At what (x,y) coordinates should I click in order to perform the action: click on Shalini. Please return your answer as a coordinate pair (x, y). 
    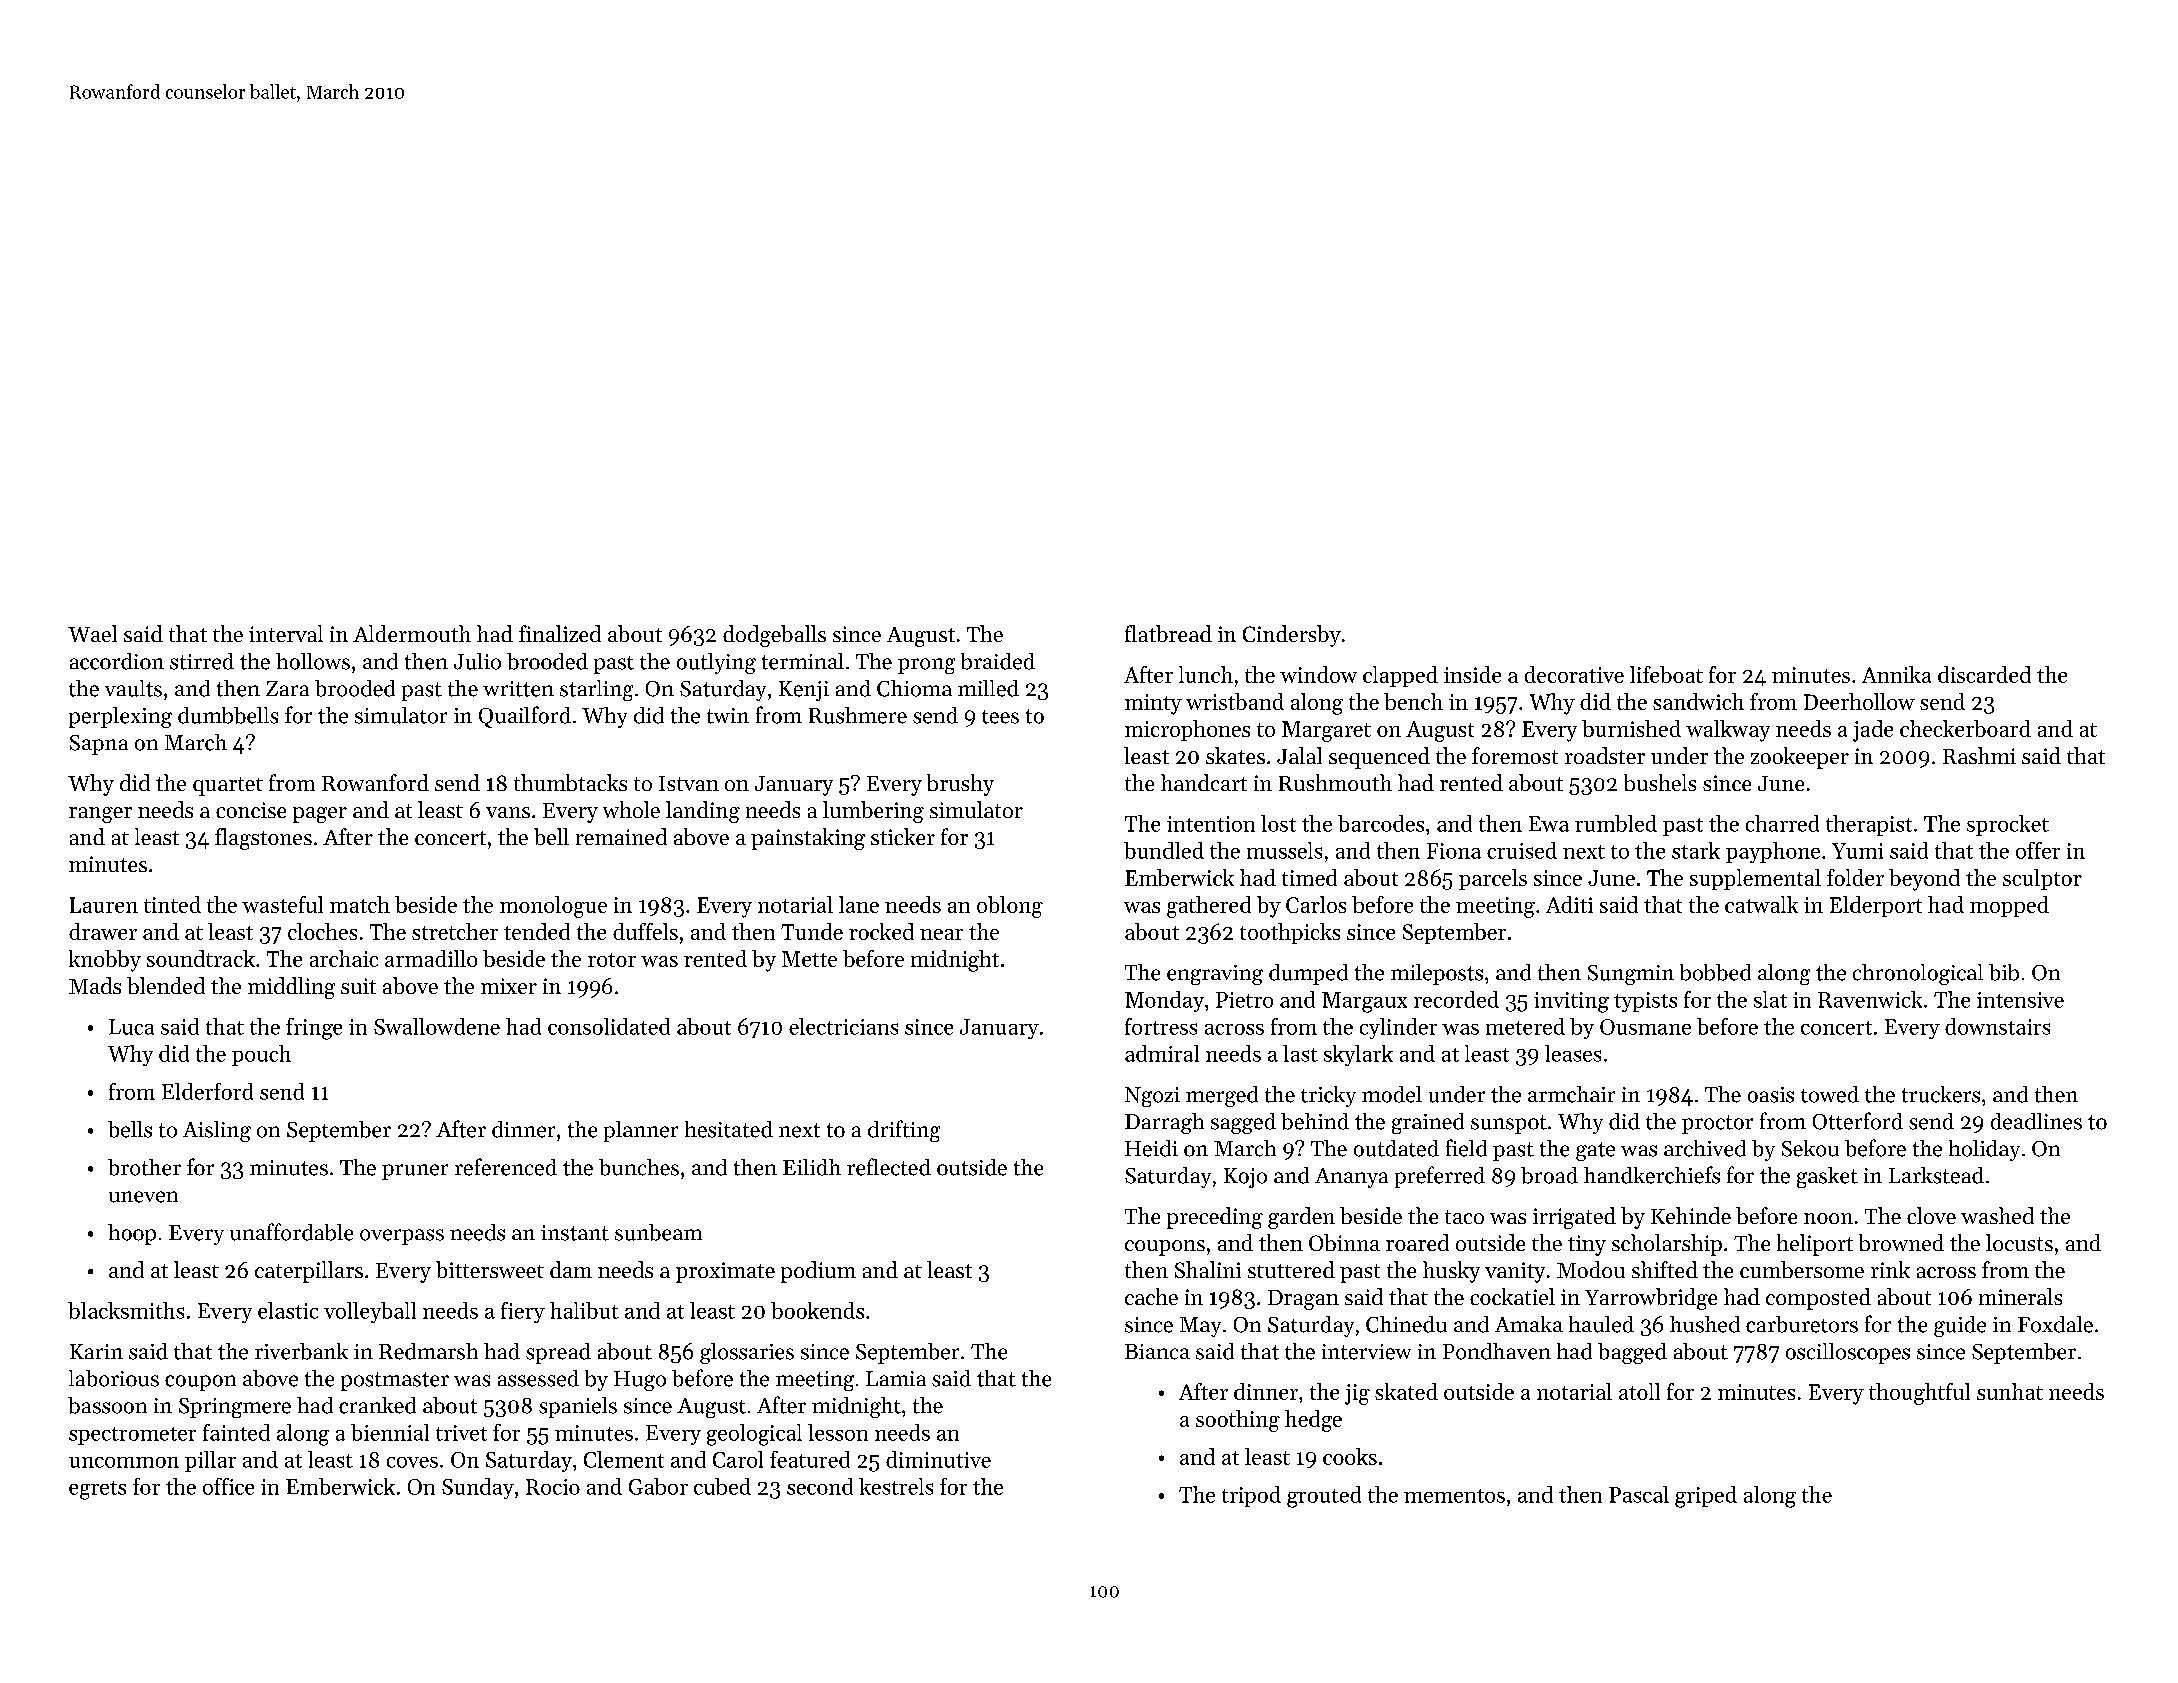
    Looking at the image, I should click on (1208, 1269).
